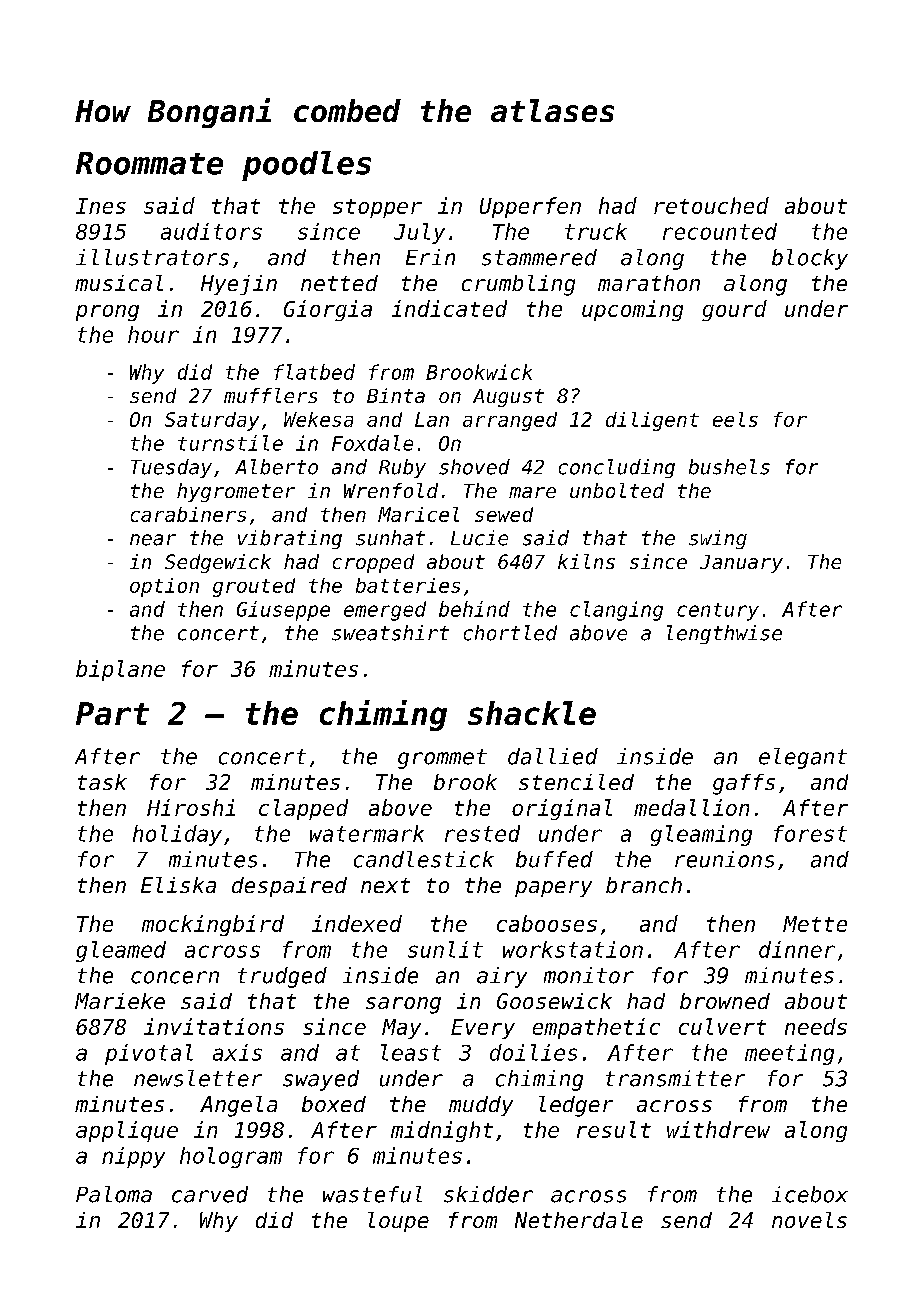  I want to click on musical, so click(119, 283).
